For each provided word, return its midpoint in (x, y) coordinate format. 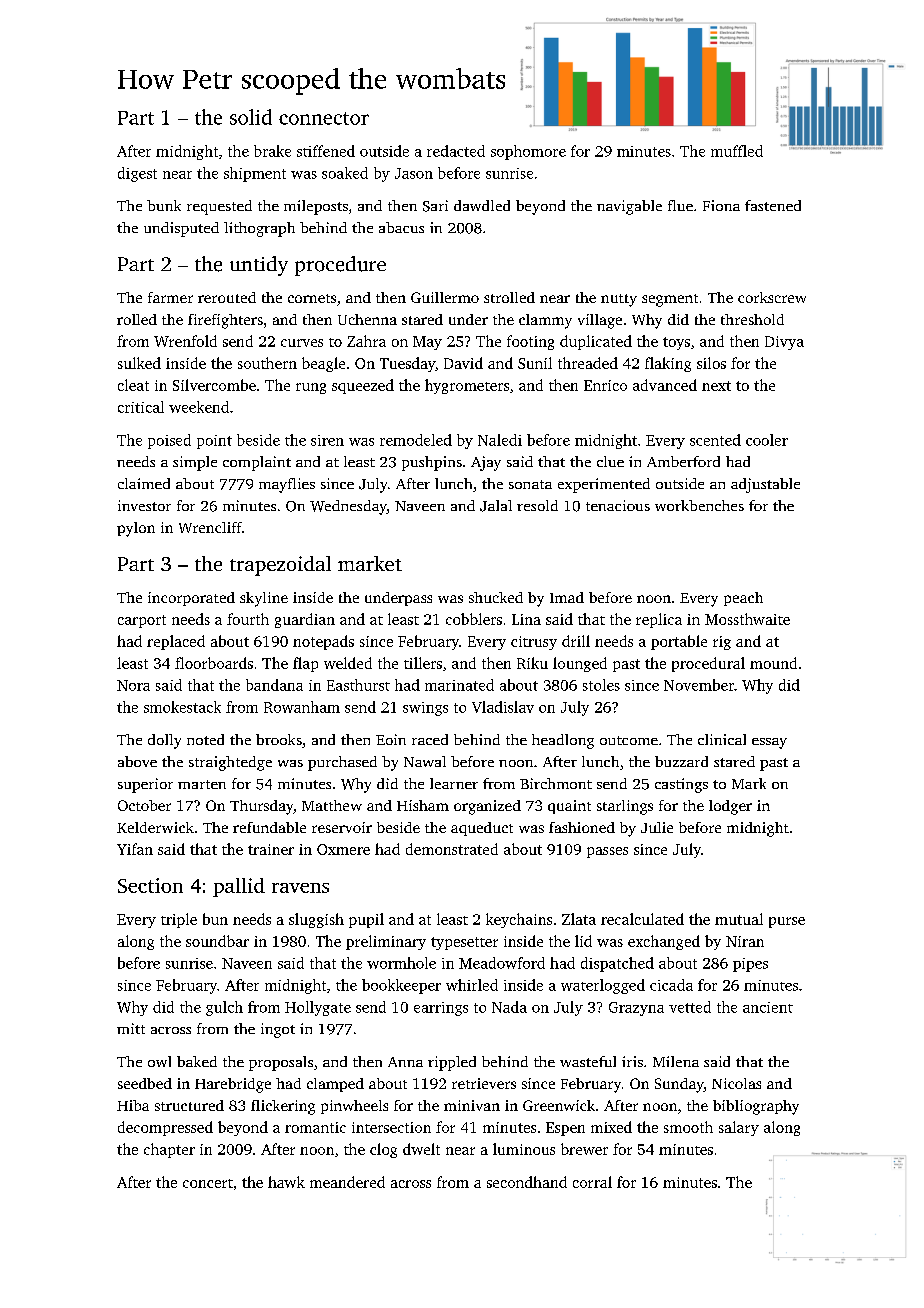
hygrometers (467, 386)
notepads (323, 642)
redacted (456, 151)
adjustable (765, 485)
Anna (405, 1062)
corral (592, 1182)
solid (251, 117)
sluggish (316, 920)
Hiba (133, 1105)
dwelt (421, 1149)
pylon (136, 529)
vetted (690, 1007)
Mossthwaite (747, 619)
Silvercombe (214, 385)
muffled (737, 151)
